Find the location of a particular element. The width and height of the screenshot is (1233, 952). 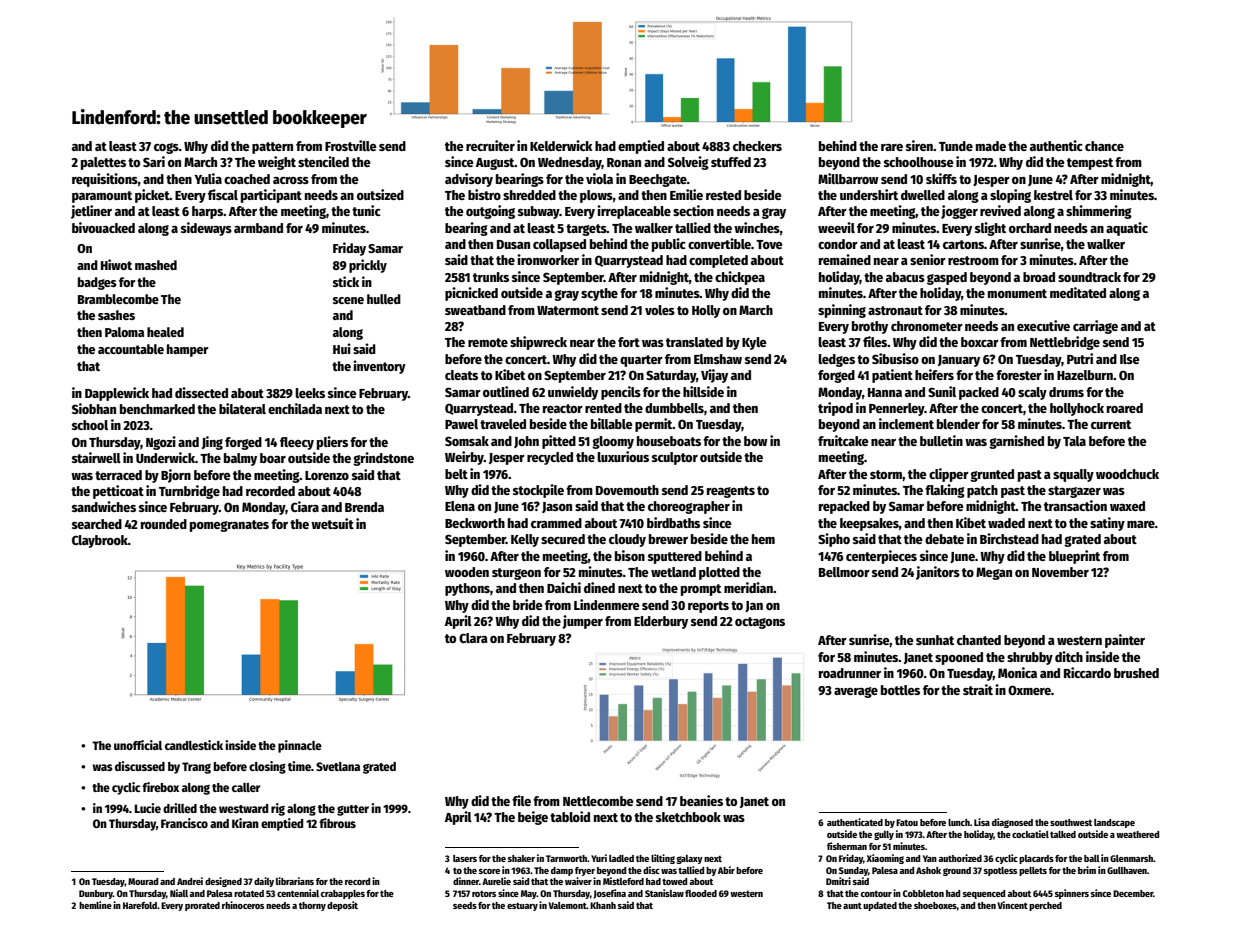

Clara is located at coordinates (473, 638).
